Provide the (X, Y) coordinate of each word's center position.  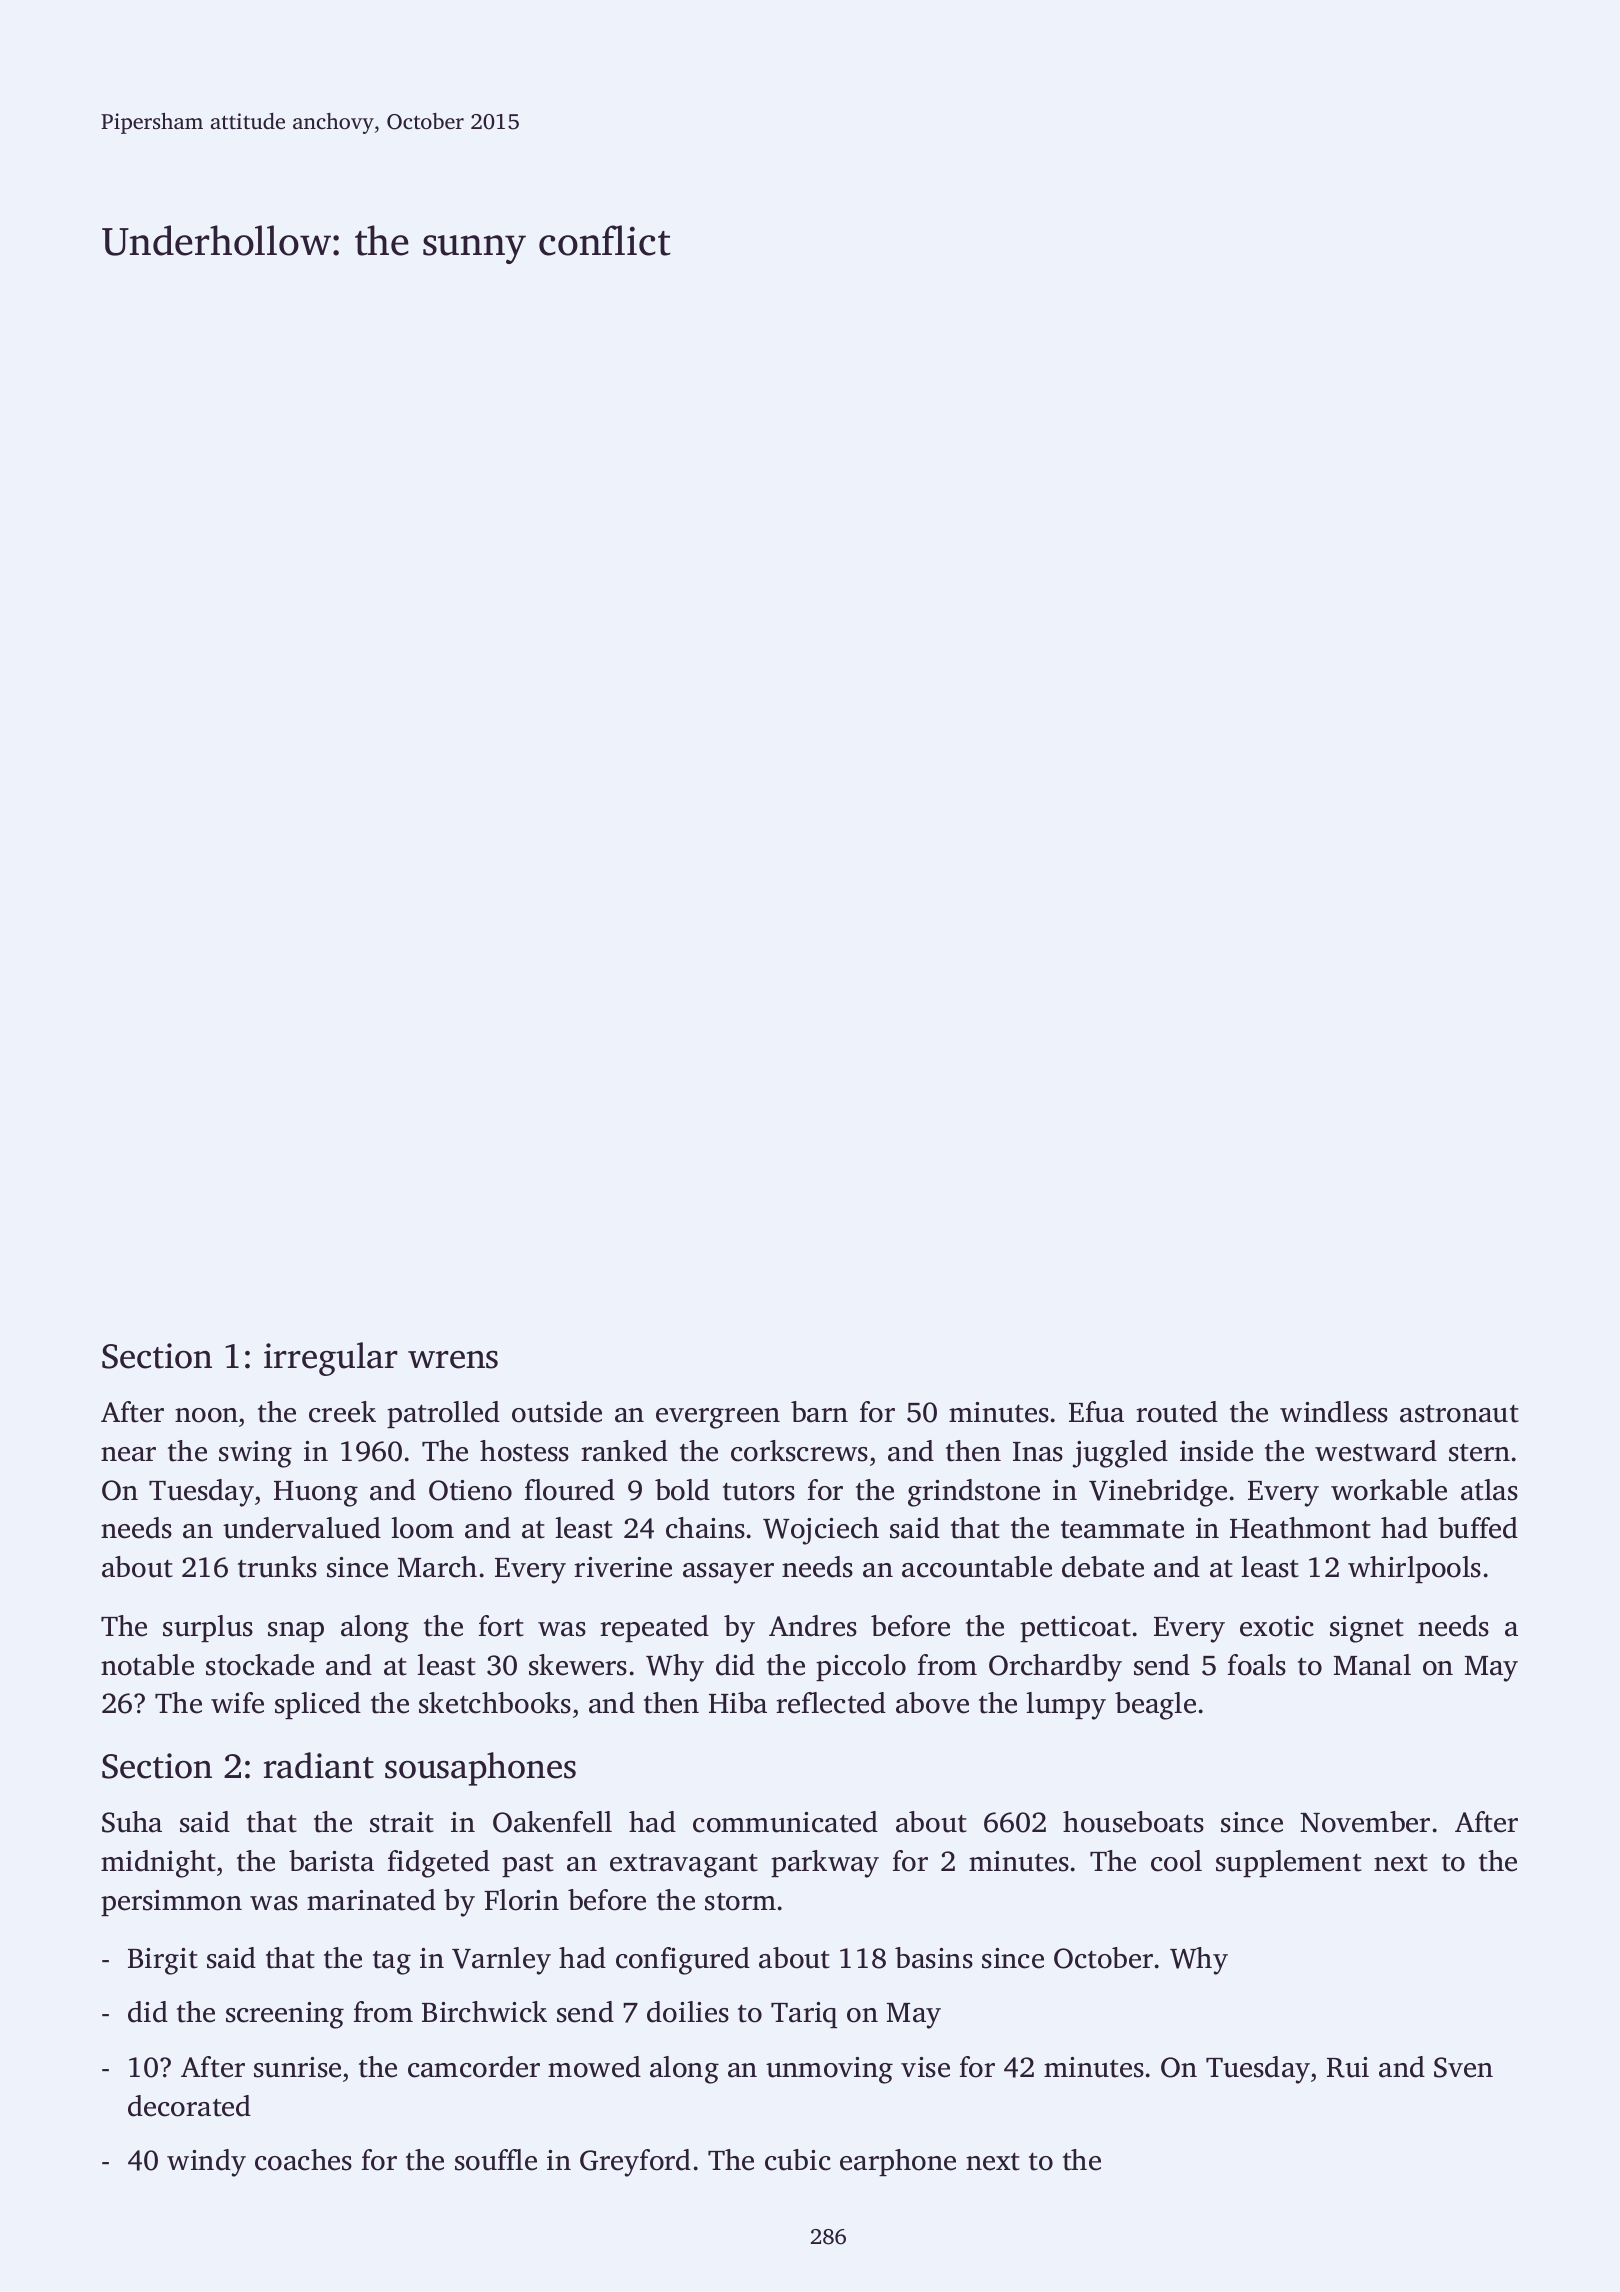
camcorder (474, 2067)
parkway (825, 1864)
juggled (1120, 1454)
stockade (260, 1665)
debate (1103, 1567)
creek (342, 1412)
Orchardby (1055, 1668)
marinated (371, 1900)
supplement (1289, 1863)
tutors (759, 1492)
